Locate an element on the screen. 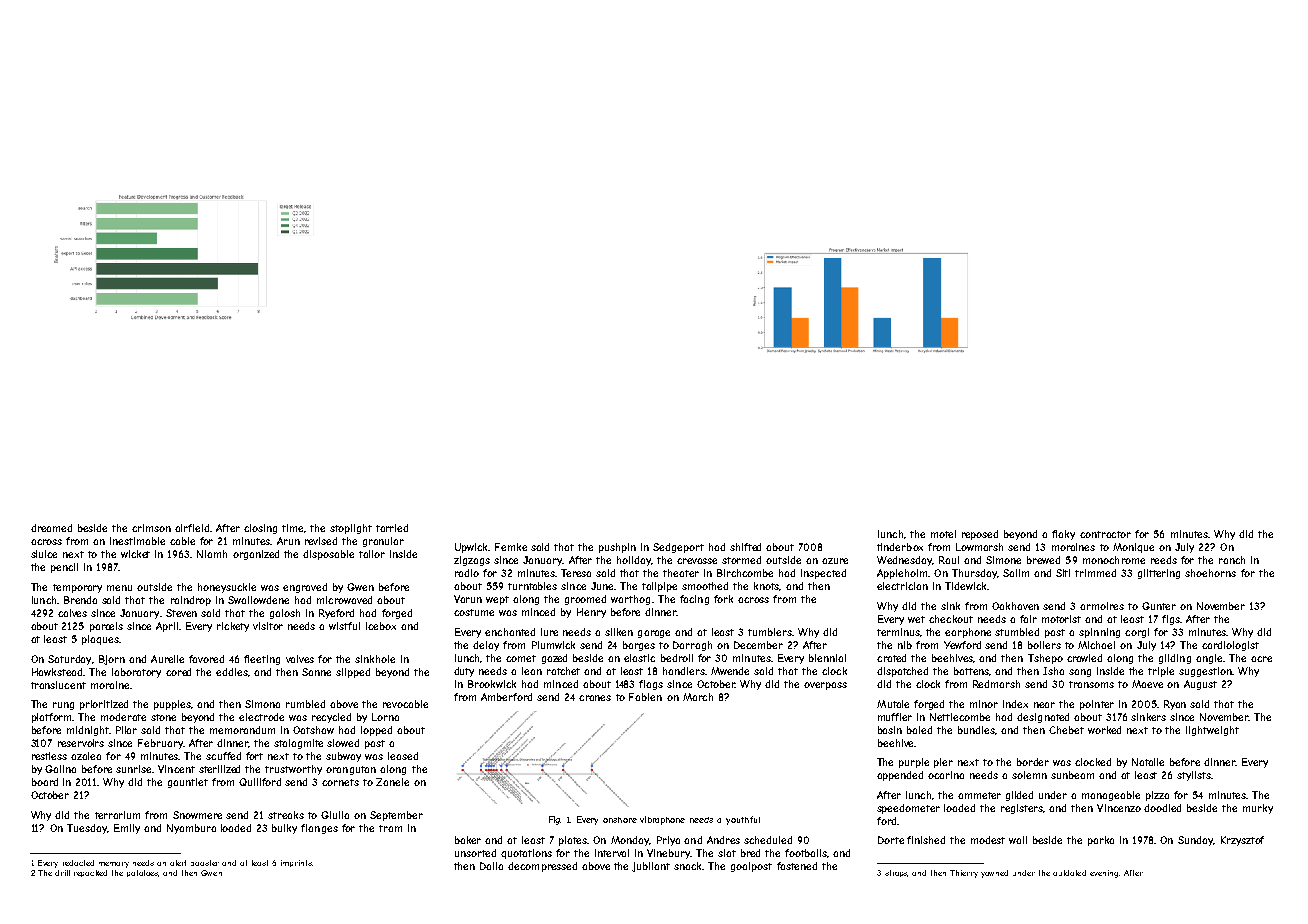 This screenshot has height=924, width=1308. Gunter is located at coordinates (1159, 606).
